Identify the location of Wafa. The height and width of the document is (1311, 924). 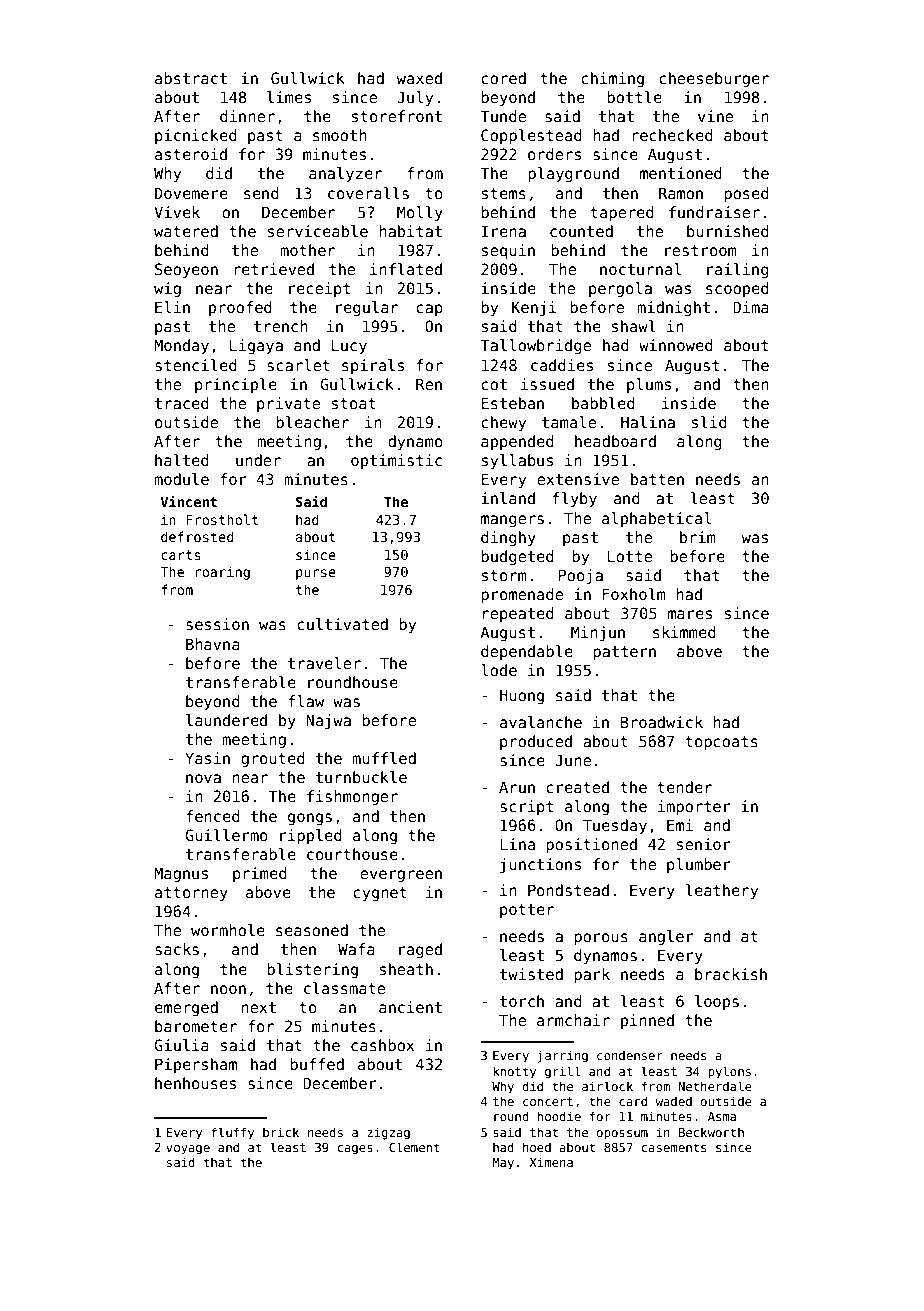
(356, 949).
